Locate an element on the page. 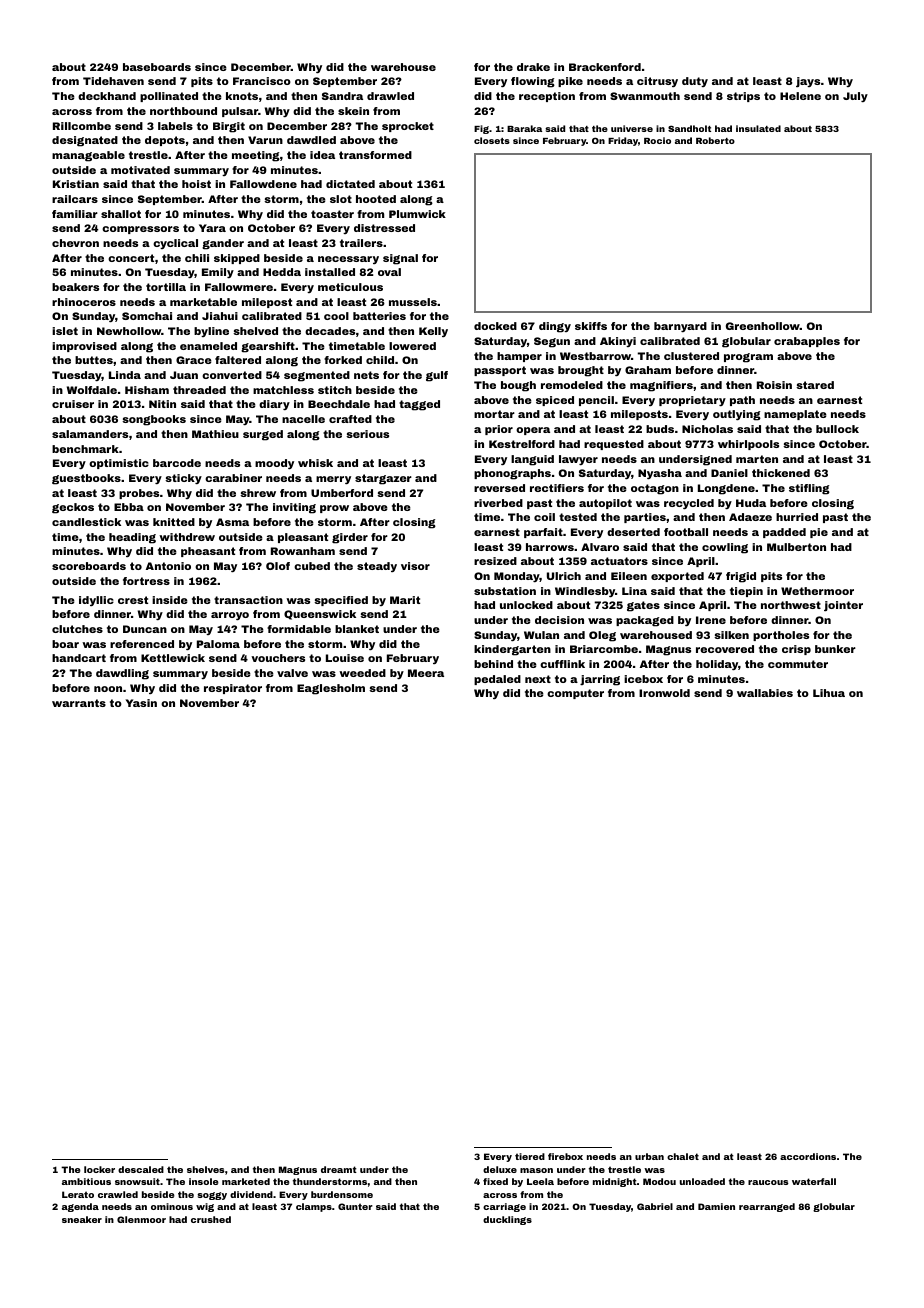  Yasin is located at coordinates (141, 703).
